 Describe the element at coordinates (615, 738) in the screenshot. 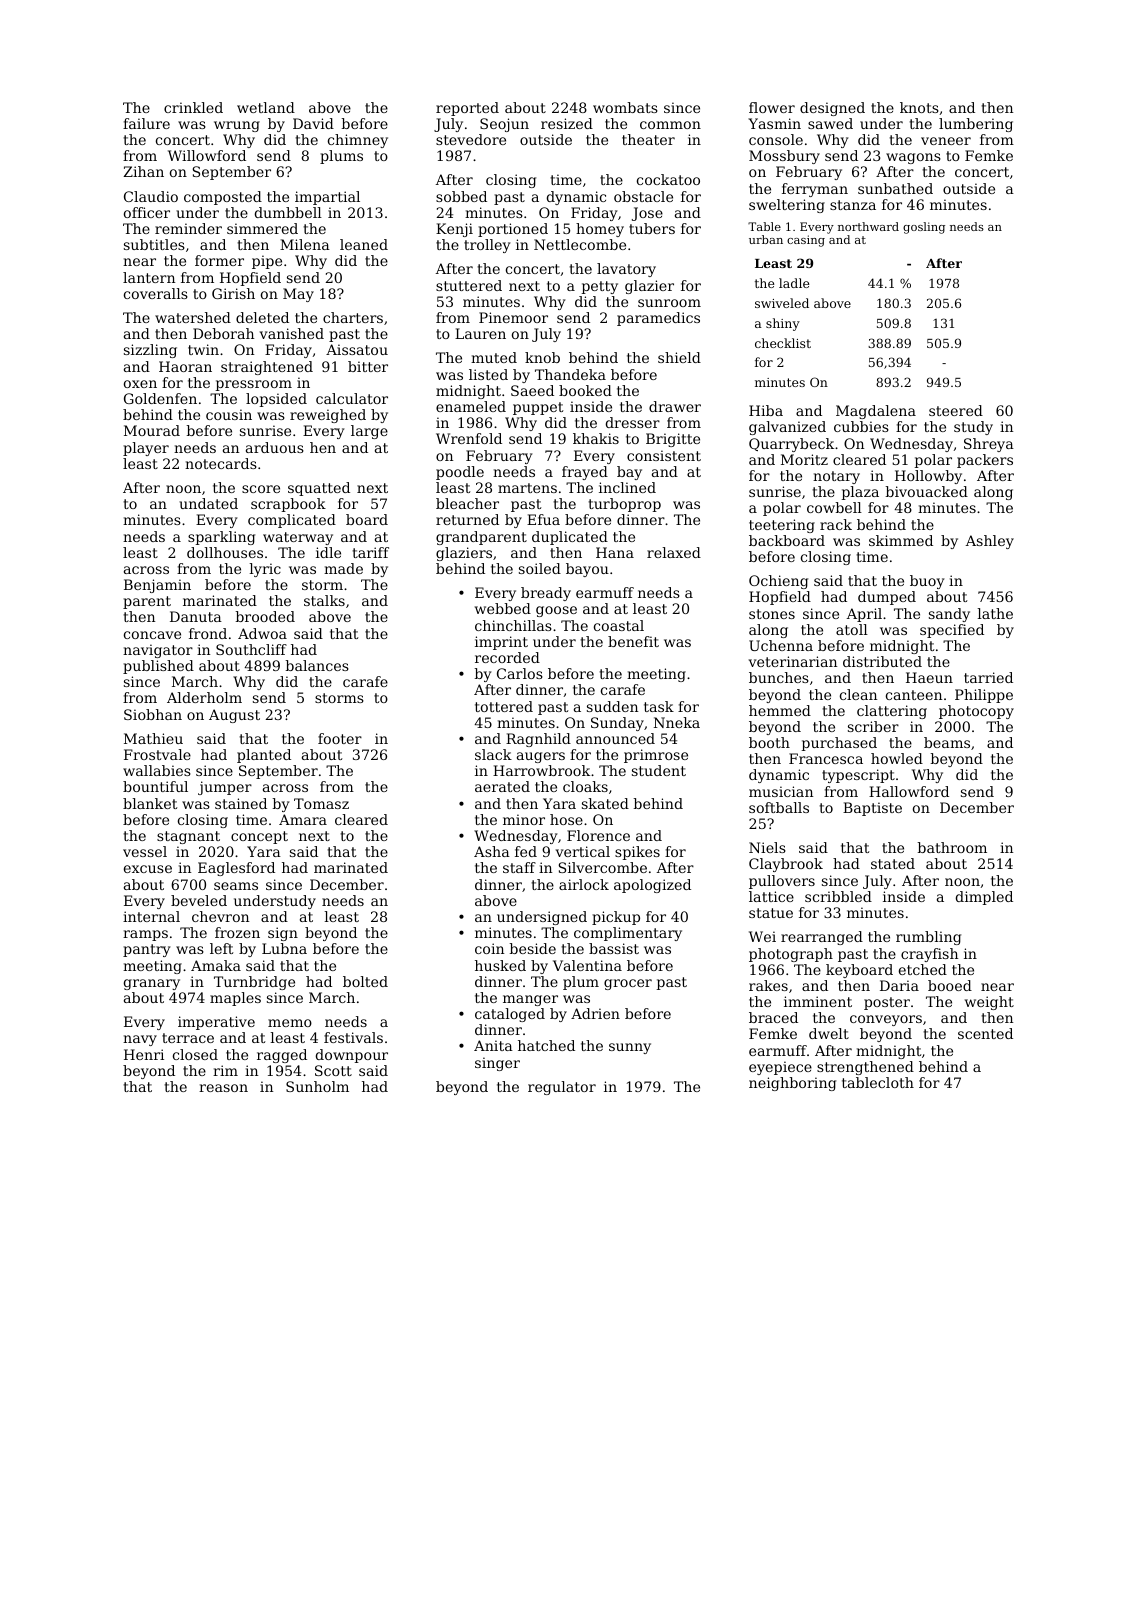

I see `announced` at that location.
